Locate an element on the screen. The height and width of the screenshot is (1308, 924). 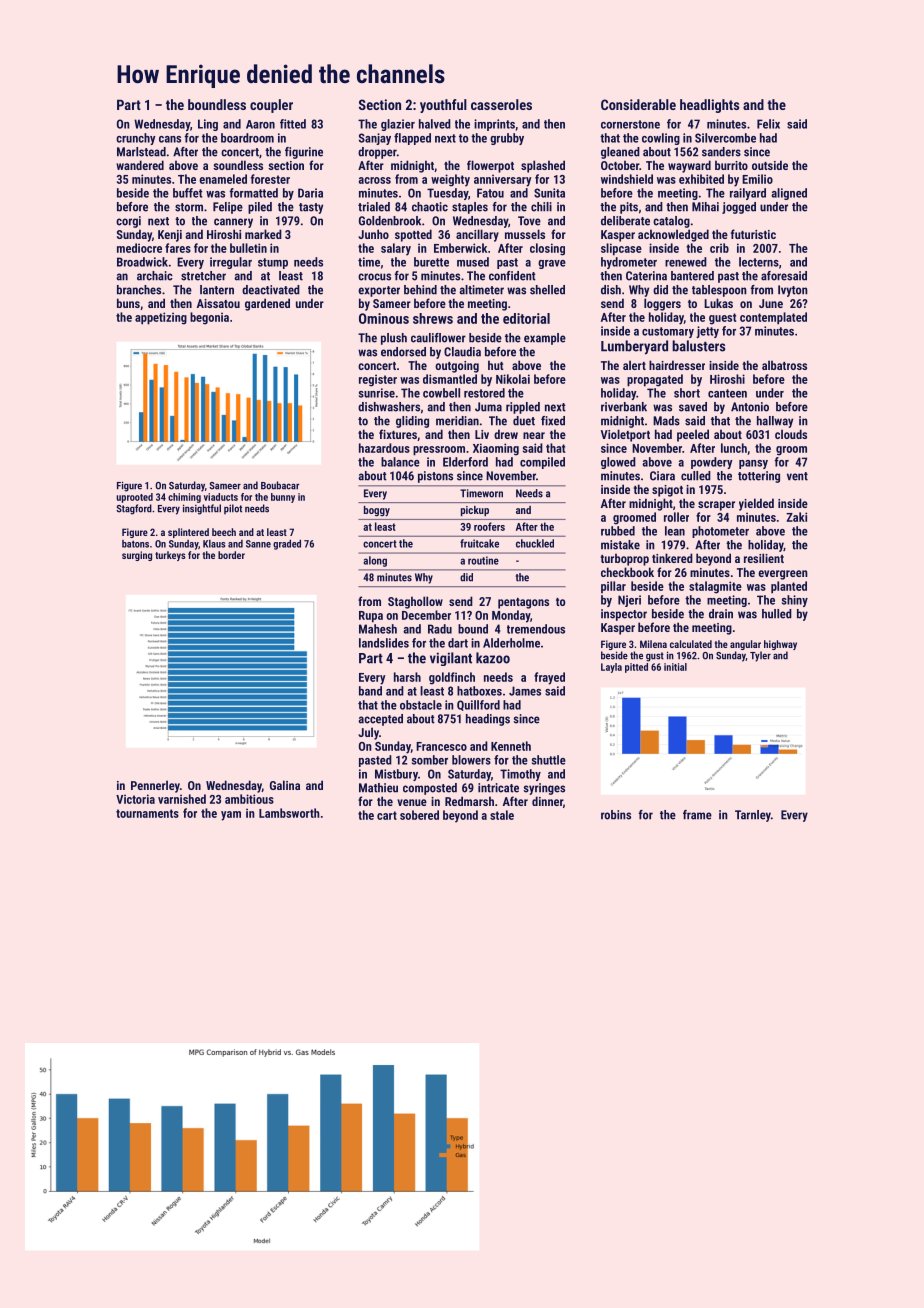
Violetport is located at coordinates (625, 435).
